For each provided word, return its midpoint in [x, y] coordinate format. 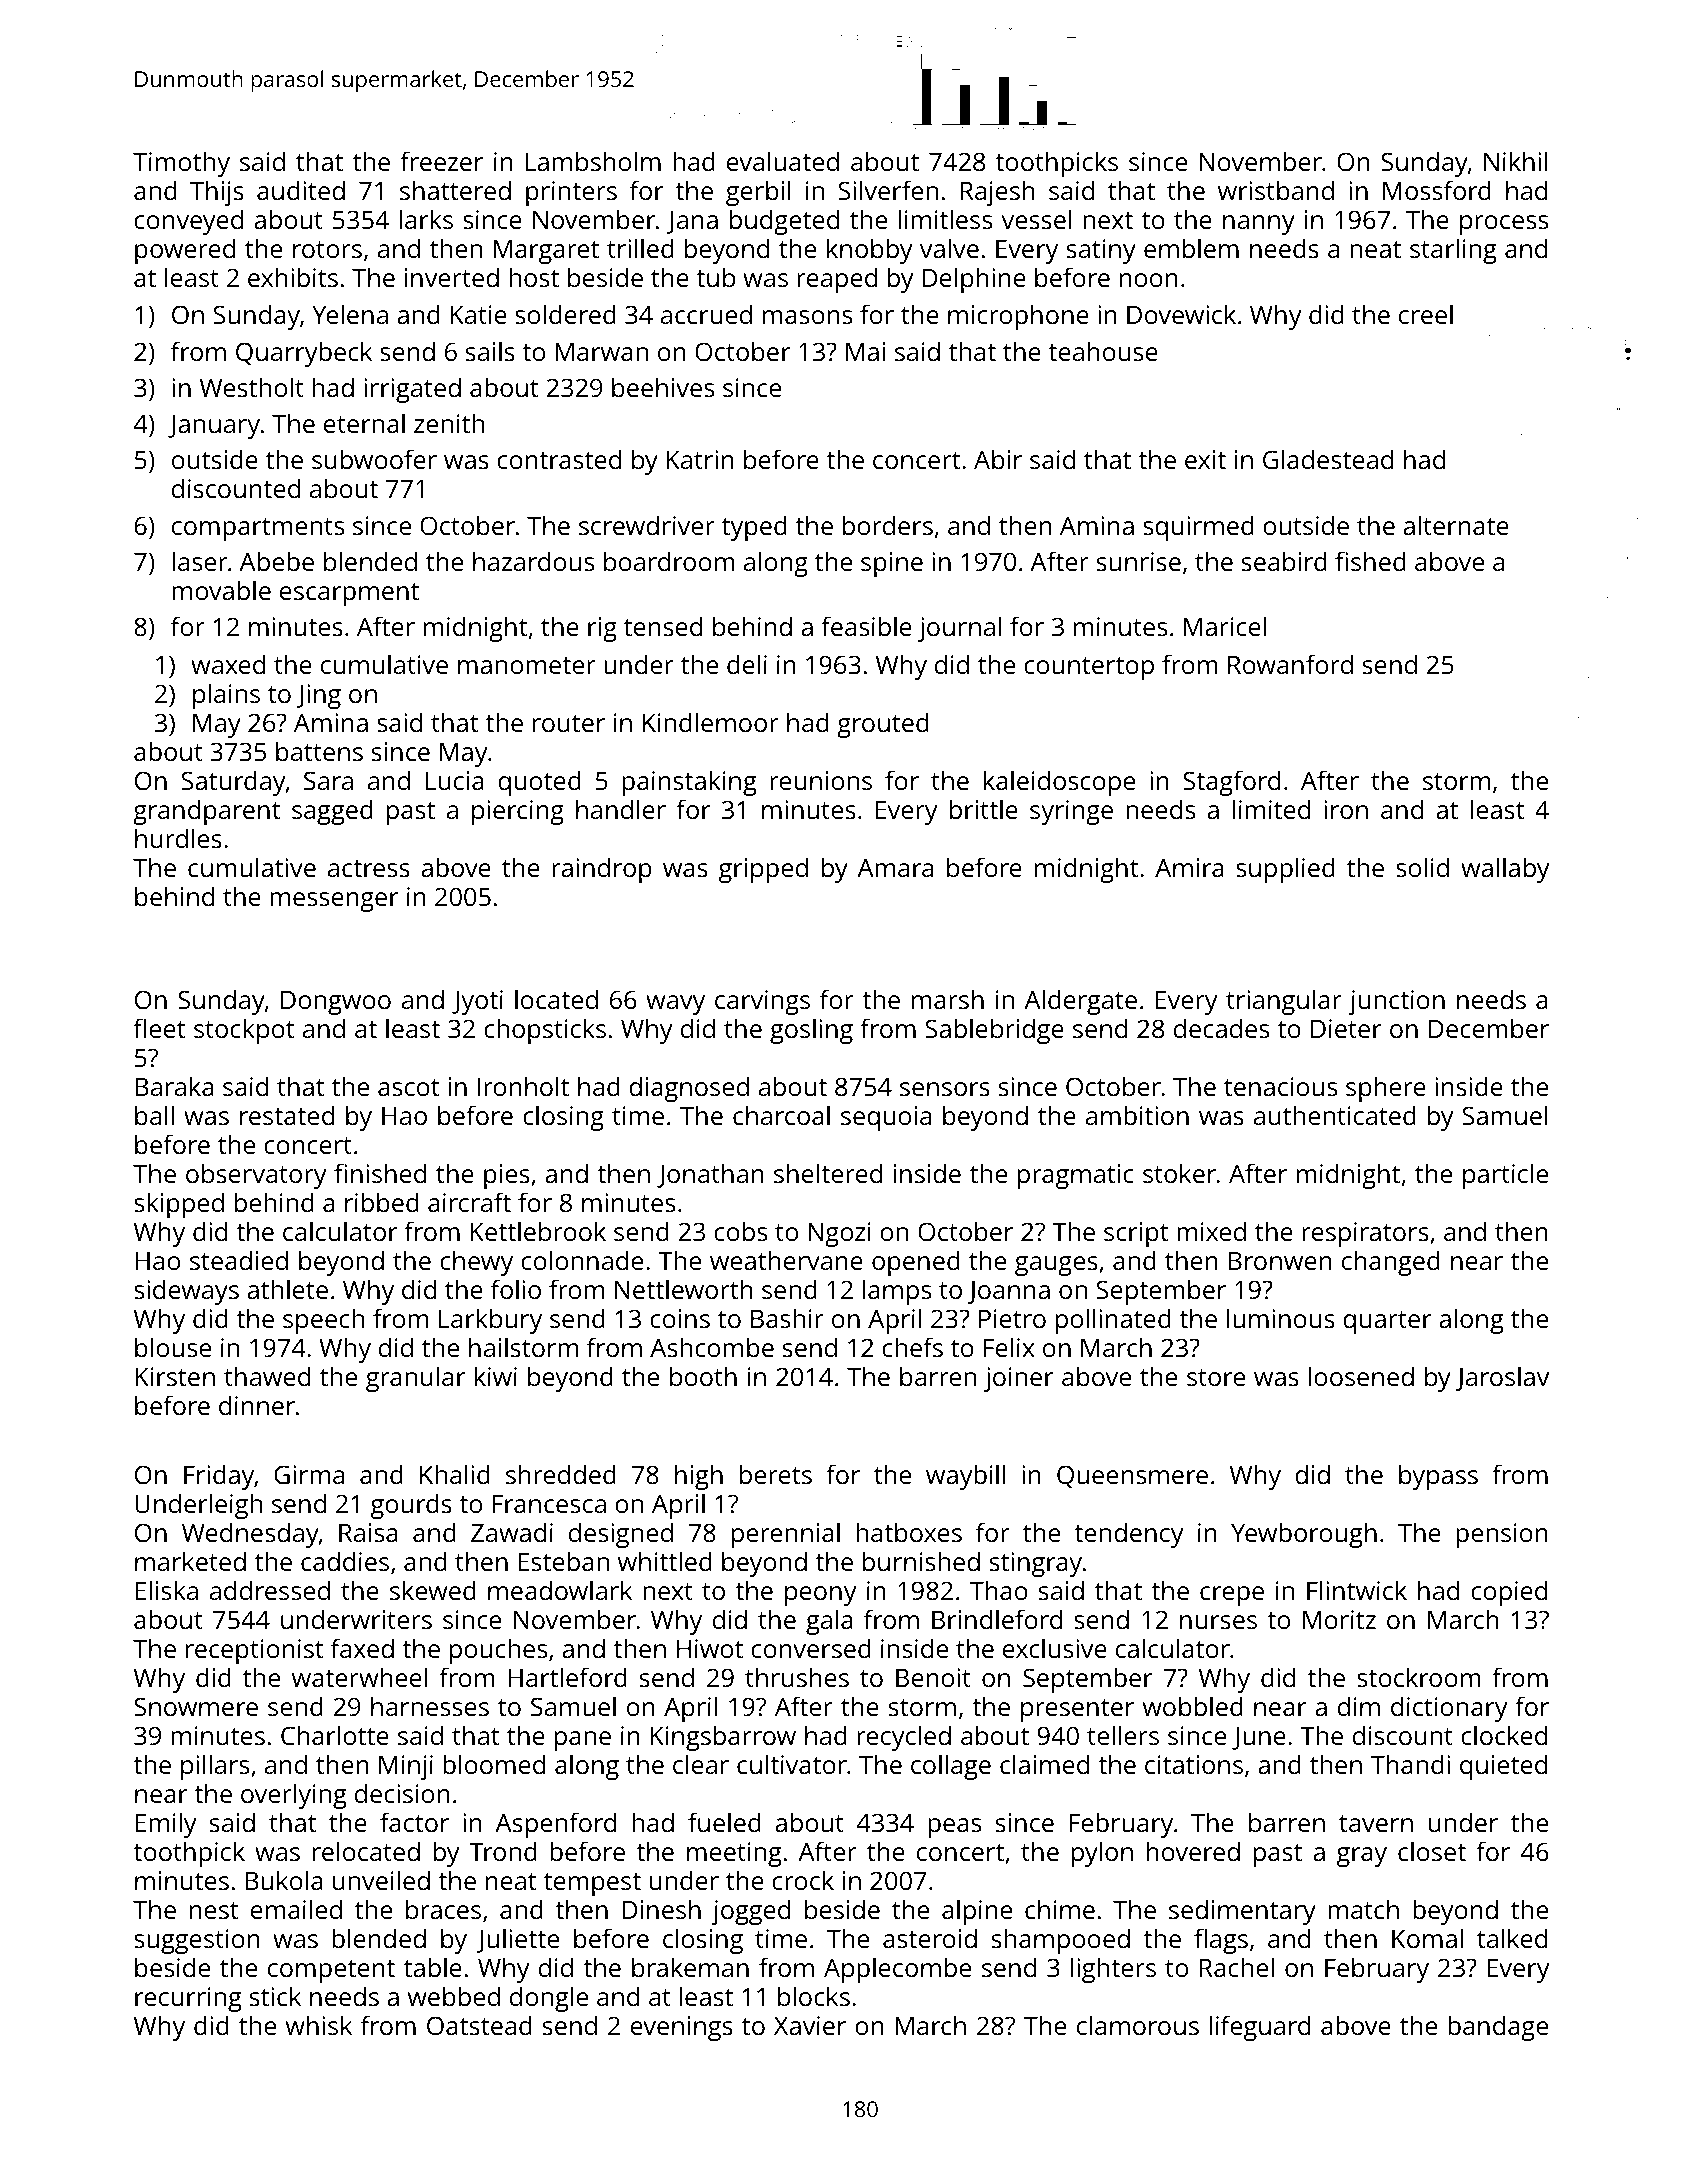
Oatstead [479, 2025]
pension [1502, 1535]
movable [221, 590]
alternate [1456, 525]
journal [959, 629]
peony [820, 1596]
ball [154, 1115]
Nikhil [1516, 161]
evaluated [783, 161]
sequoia [886, 1118]
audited [301, 190]
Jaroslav [1502, 1378]
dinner [257, 1405]
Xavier [810, 2025]
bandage [1498, 2028]
